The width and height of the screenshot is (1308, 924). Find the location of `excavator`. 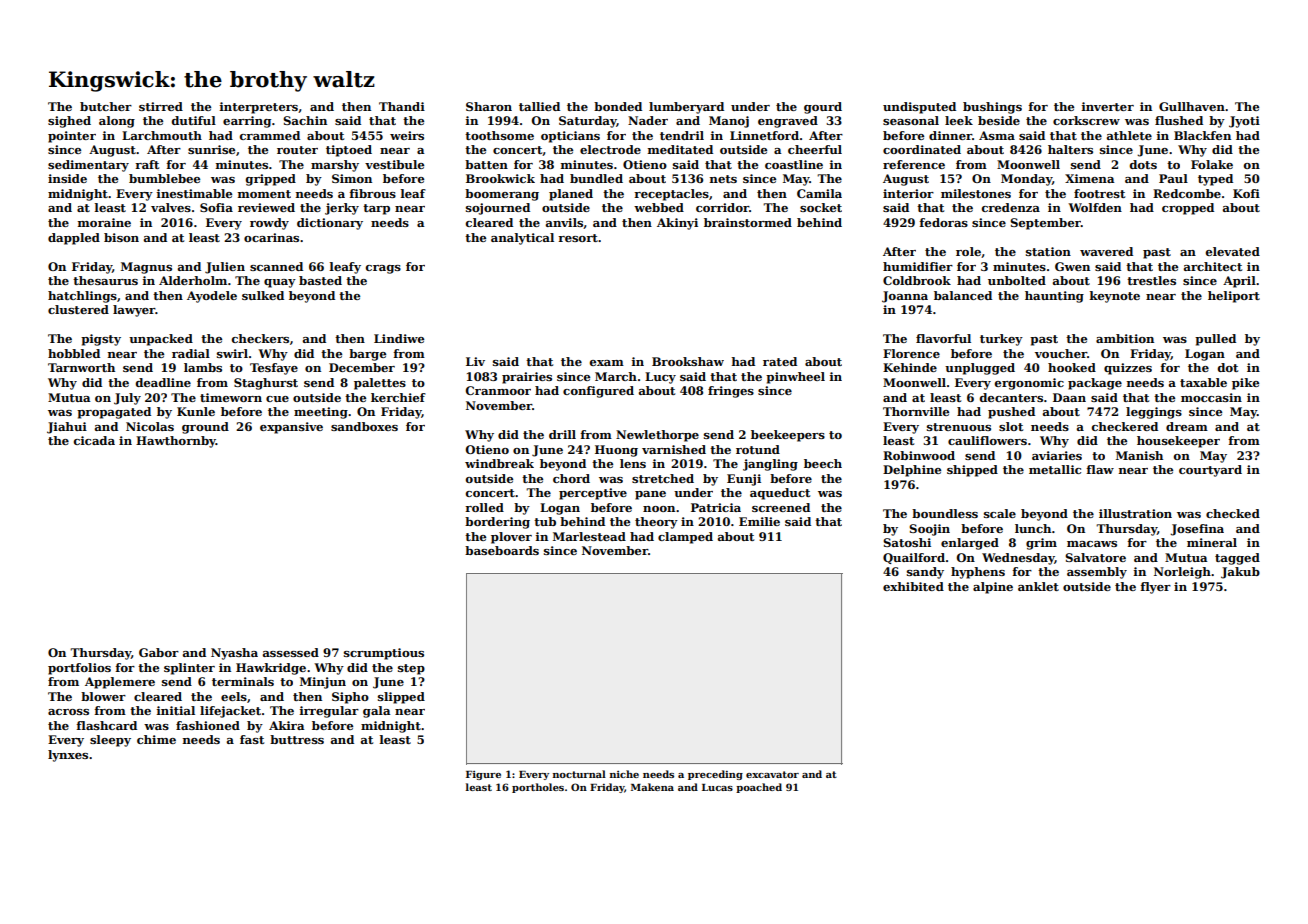

excavator is located at coordinates (772, 774).
